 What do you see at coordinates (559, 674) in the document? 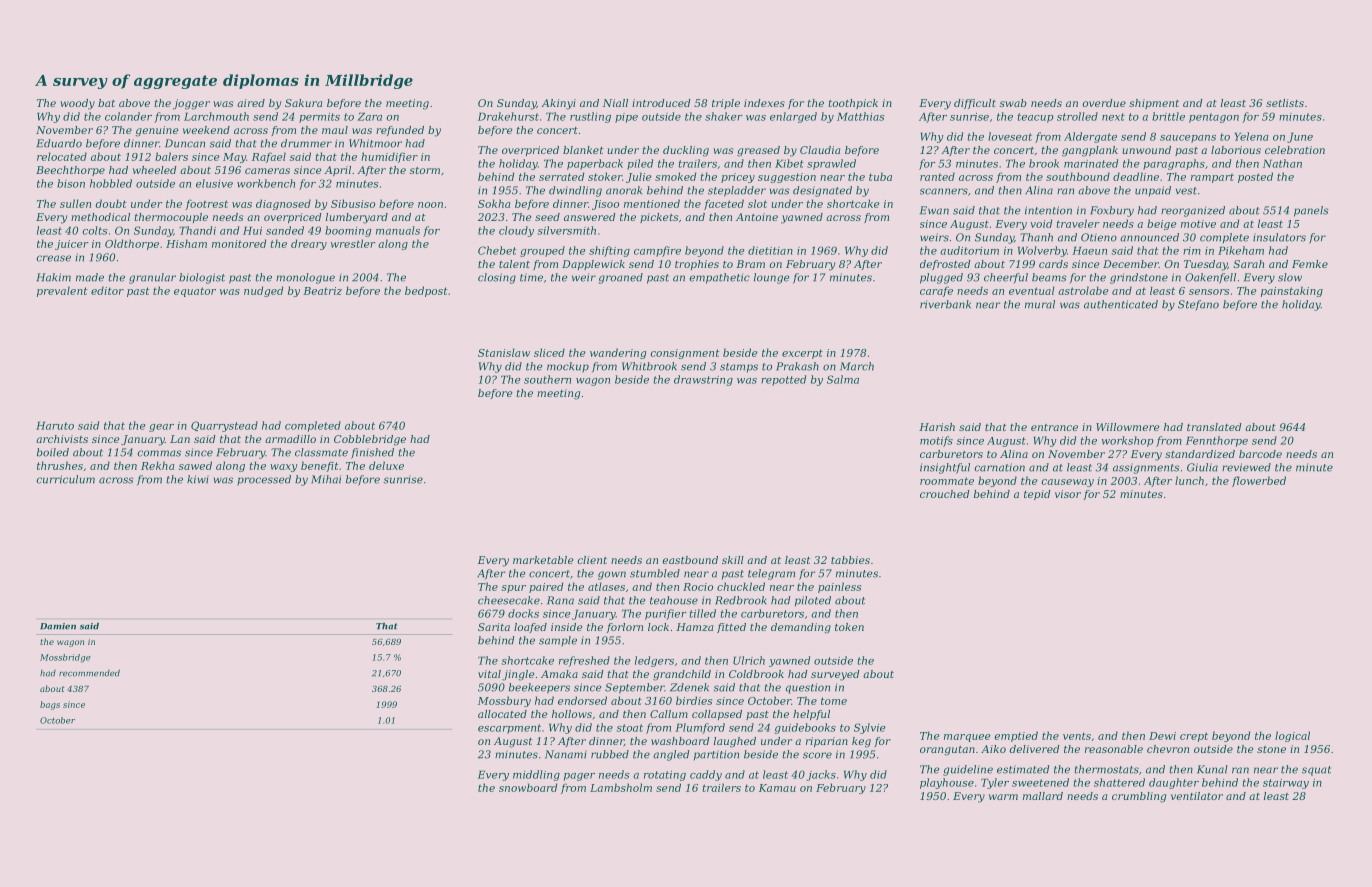
I see `Amaka` at bounding box center [559, 674].
